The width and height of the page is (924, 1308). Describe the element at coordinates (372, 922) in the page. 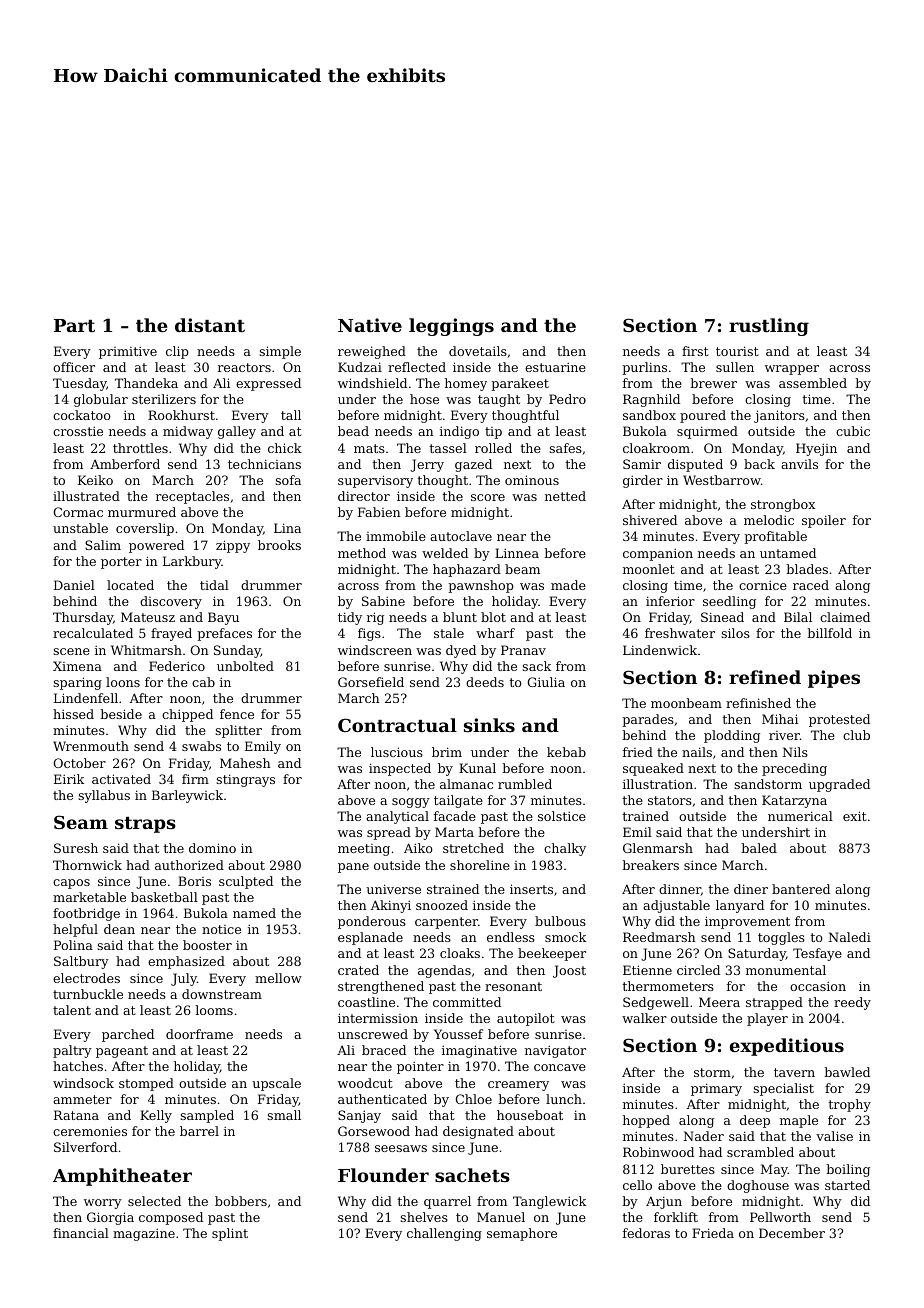

I see `ponderous` at that location.
